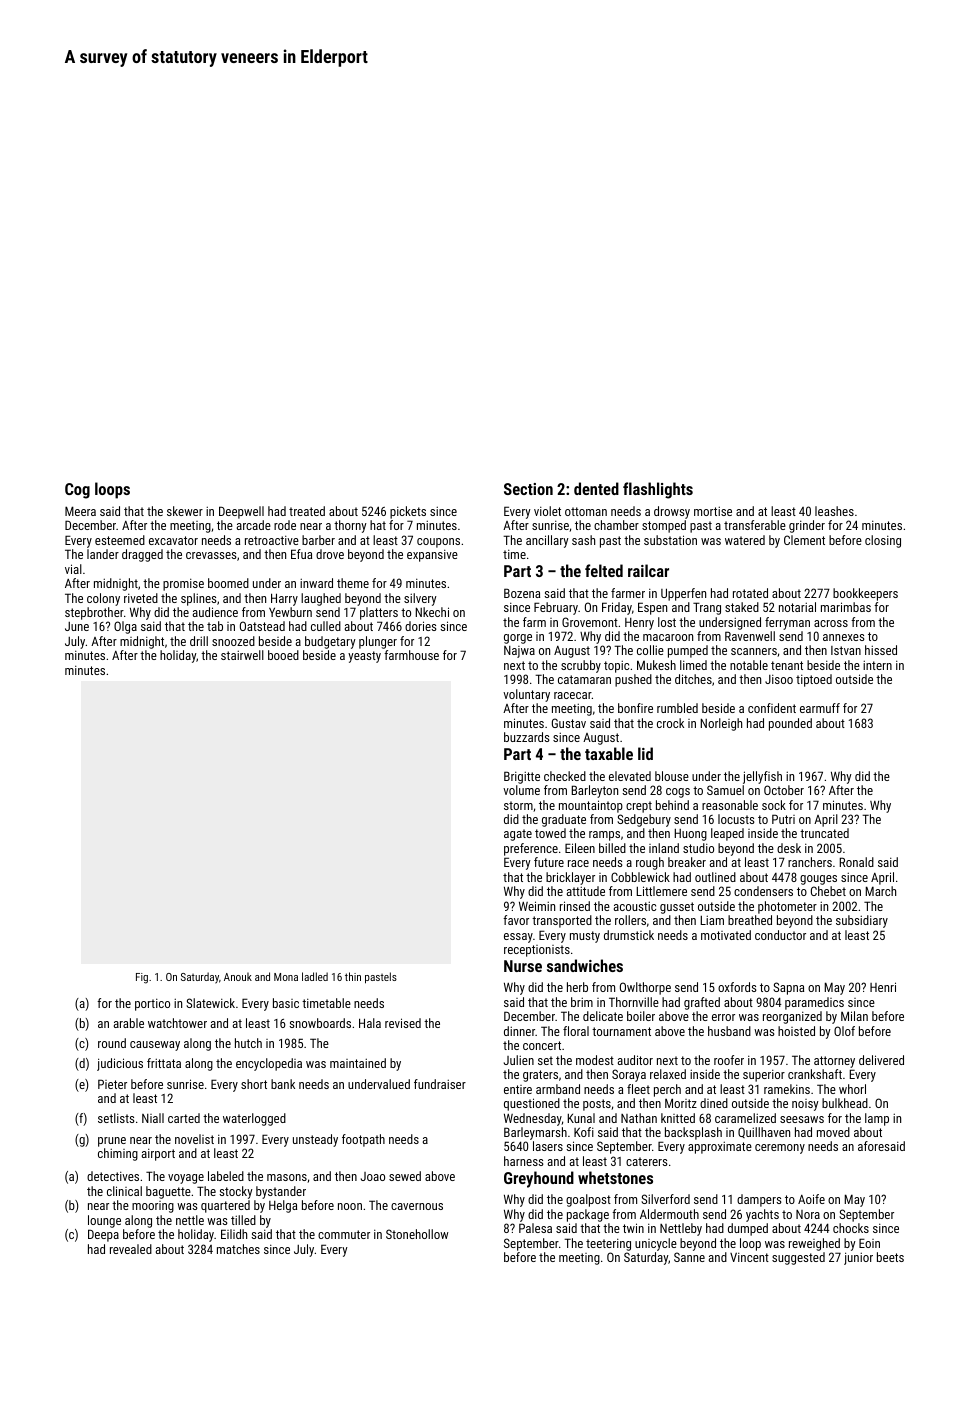 This screenshot has height=1406, width=971. What do you see at coordinates (787, 907) in the screenshot?
I see `photometer` at bounding box center [787, 907].
